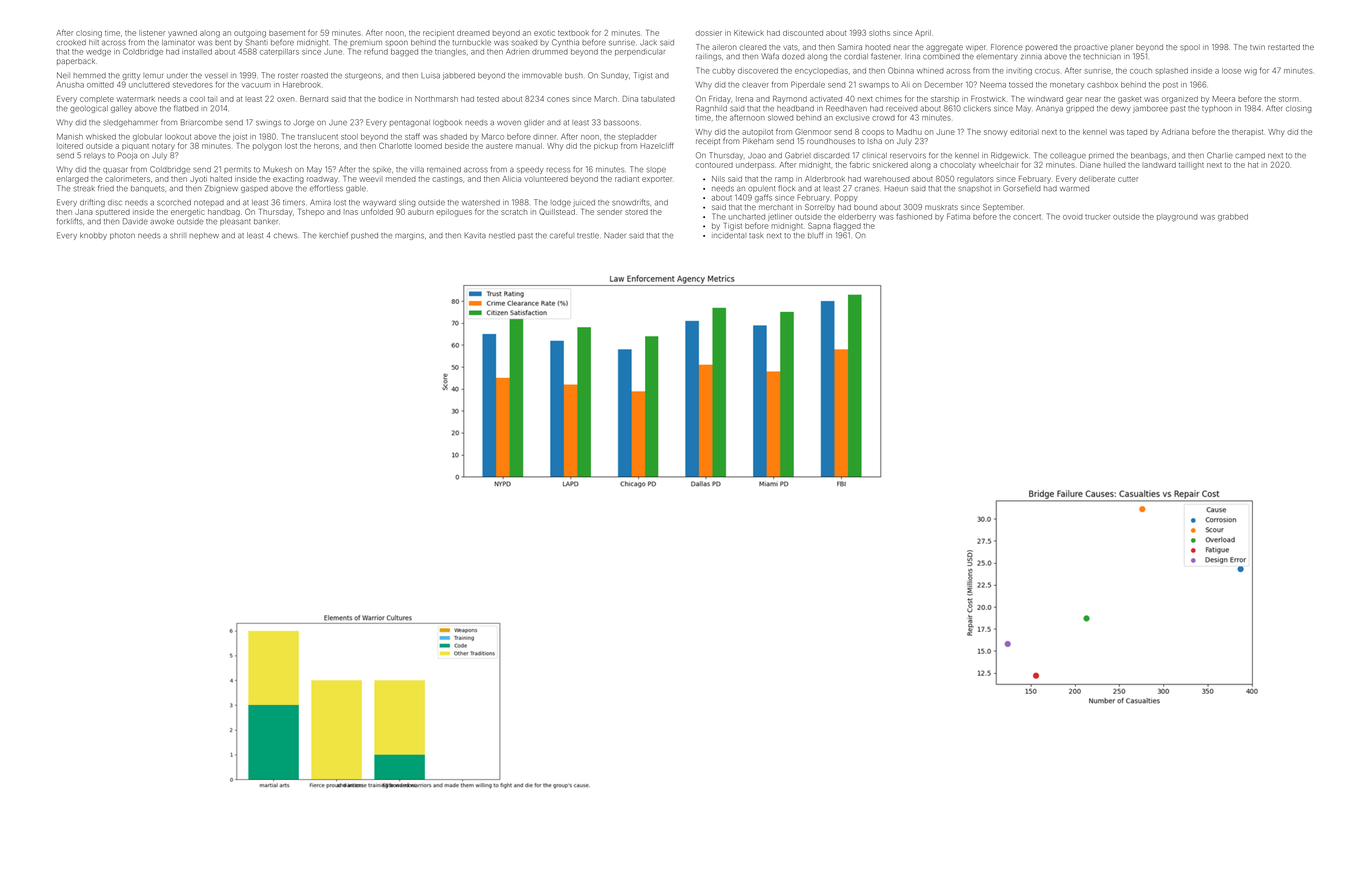 Image resolution: width=1372 pixels, height=887 pixels. I want to click on Nader, so click(615, 236).
